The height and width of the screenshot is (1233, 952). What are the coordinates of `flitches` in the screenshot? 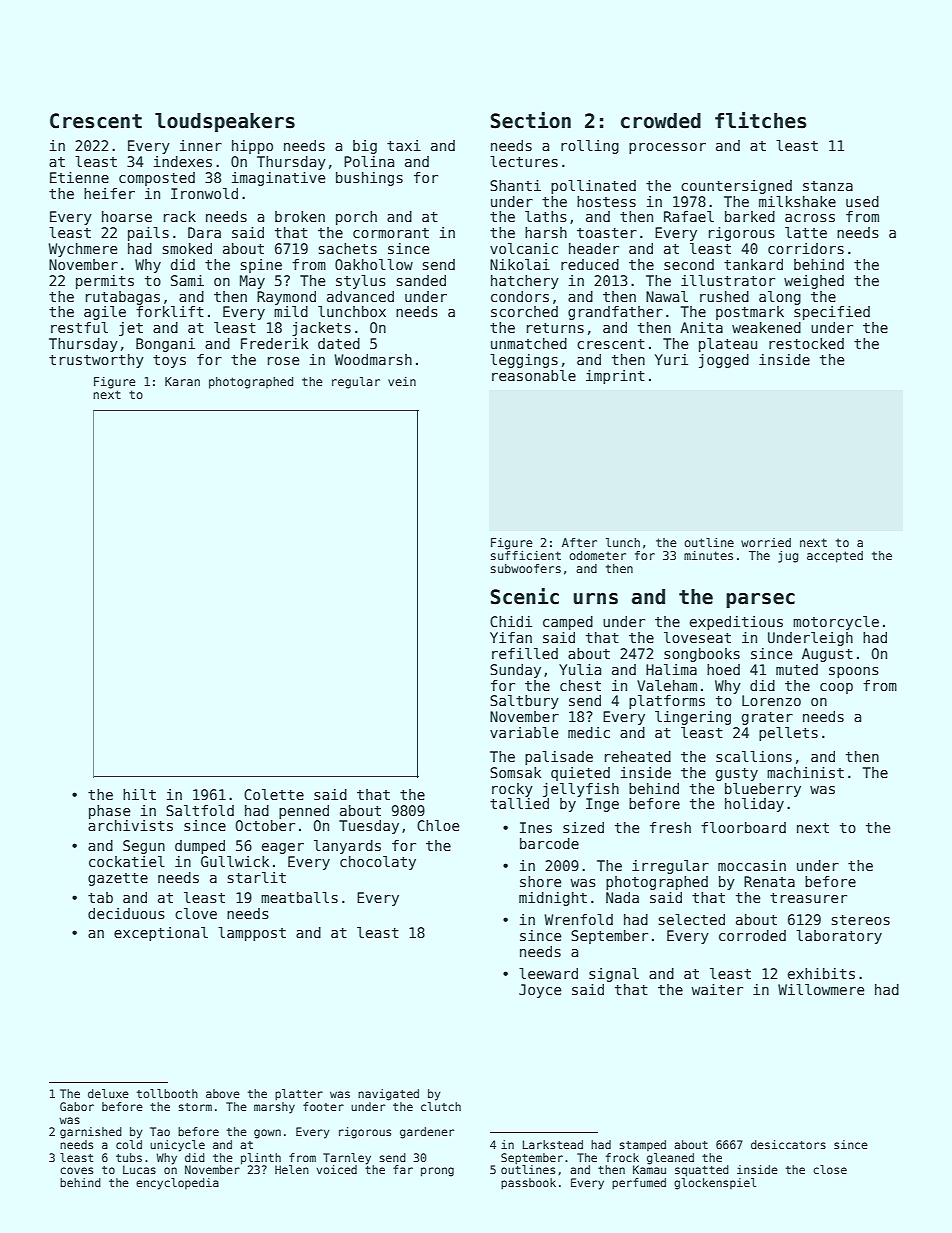 It's located at (760, 120).
